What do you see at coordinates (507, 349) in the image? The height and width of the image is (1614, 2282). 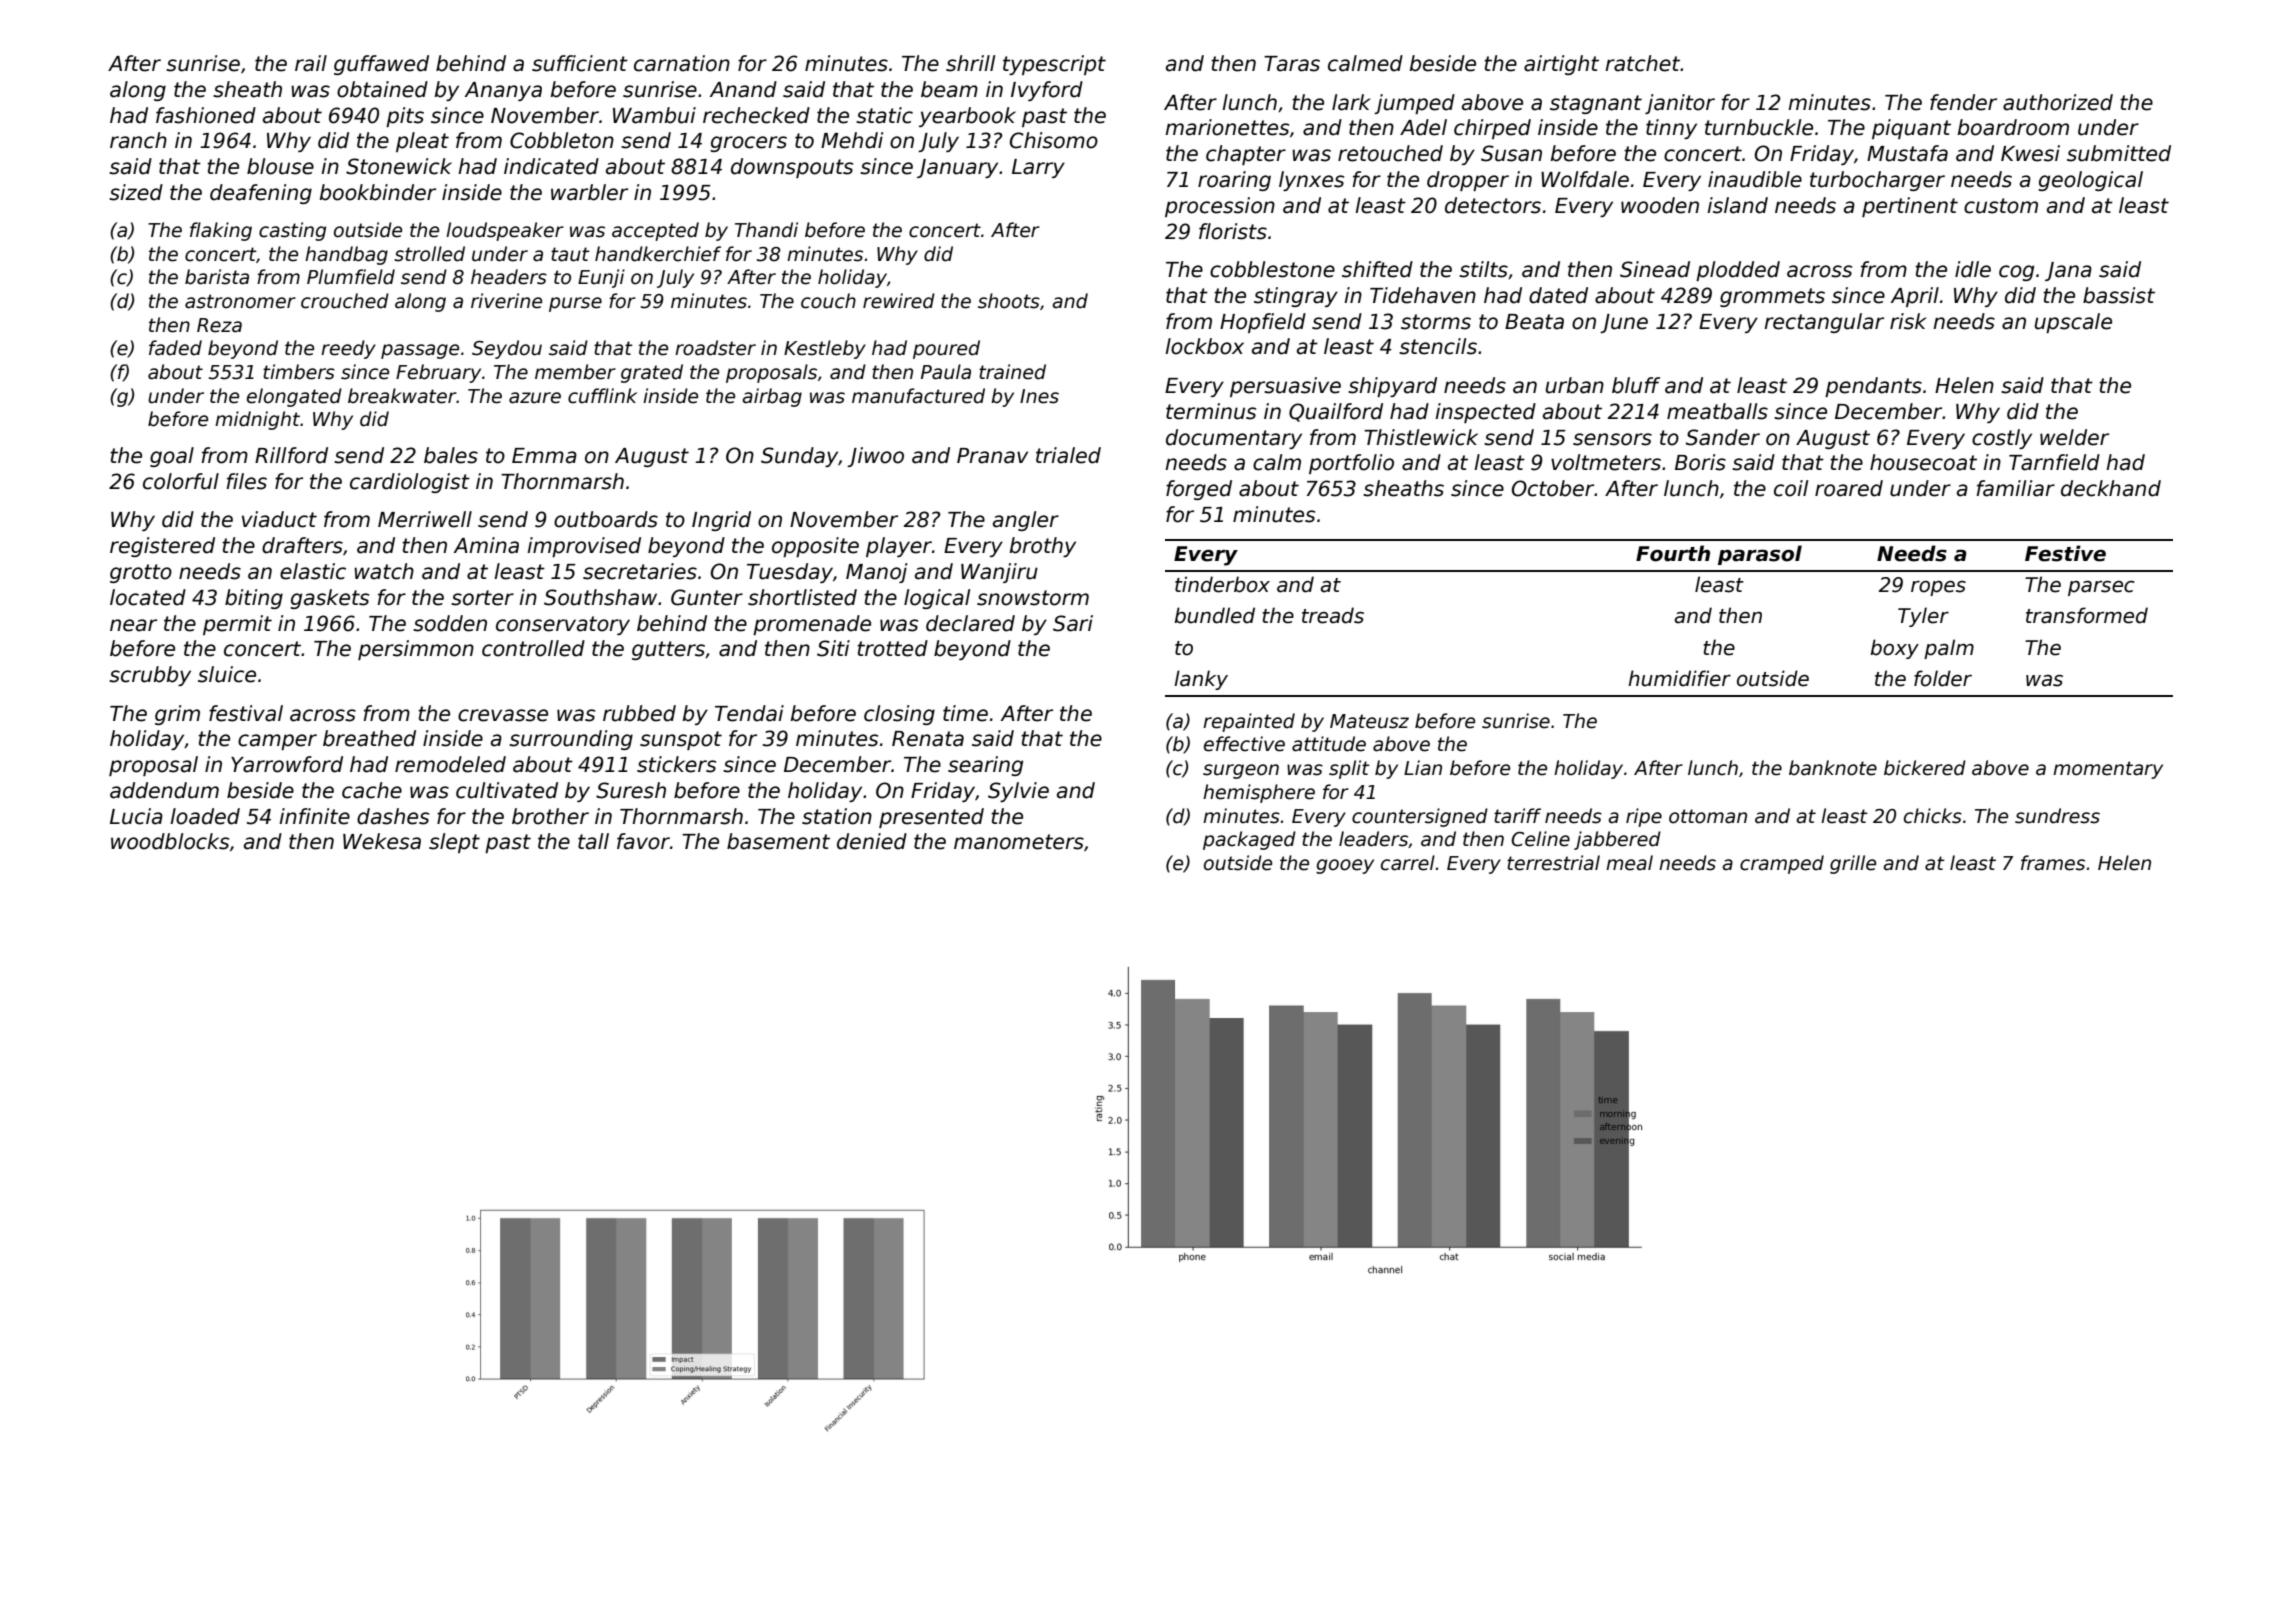 I see `Seydou` at bounding box center [507, 349].
